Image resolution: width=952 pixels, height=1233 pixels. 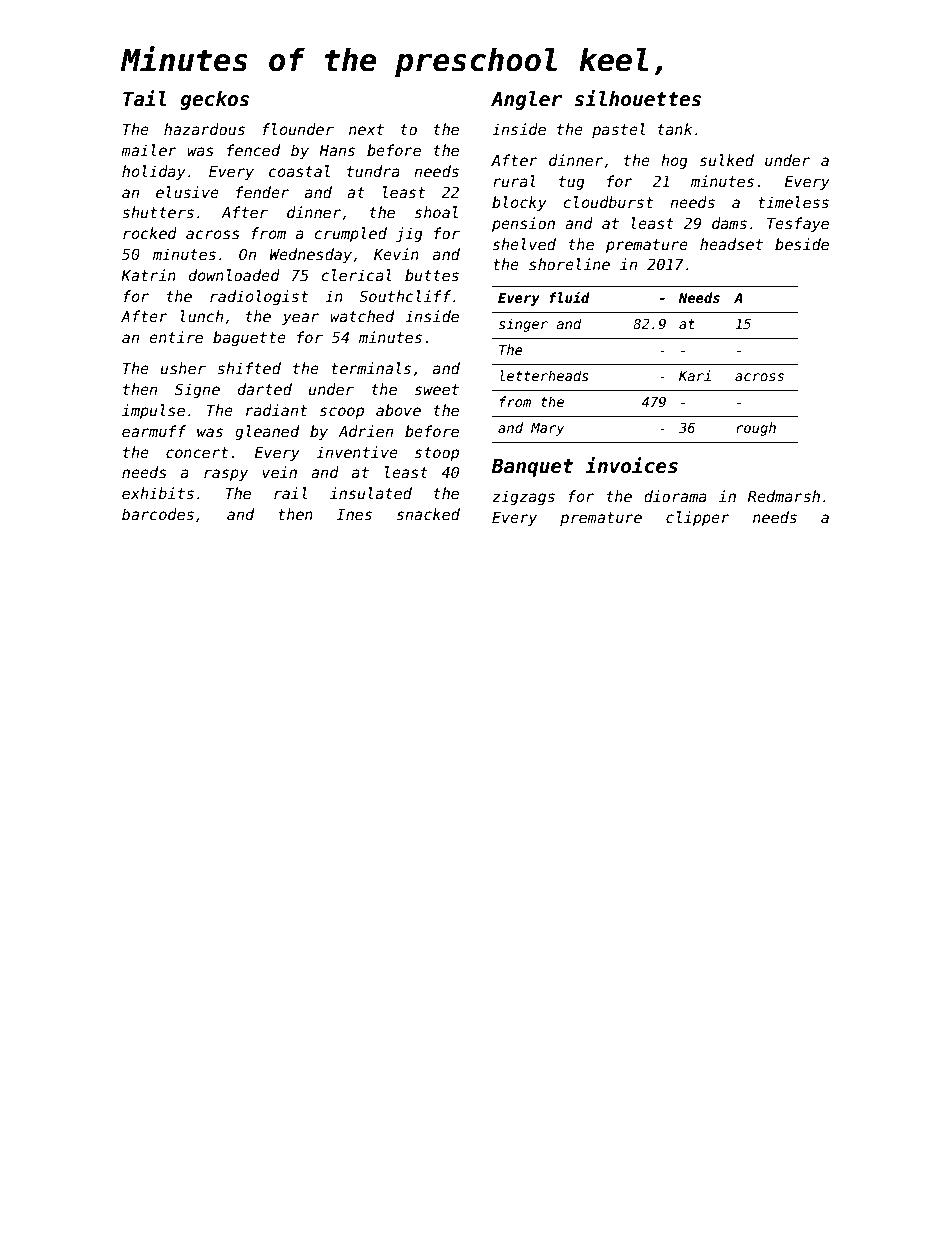 I want to click on cloudburst, so click(x=608, y=202).
